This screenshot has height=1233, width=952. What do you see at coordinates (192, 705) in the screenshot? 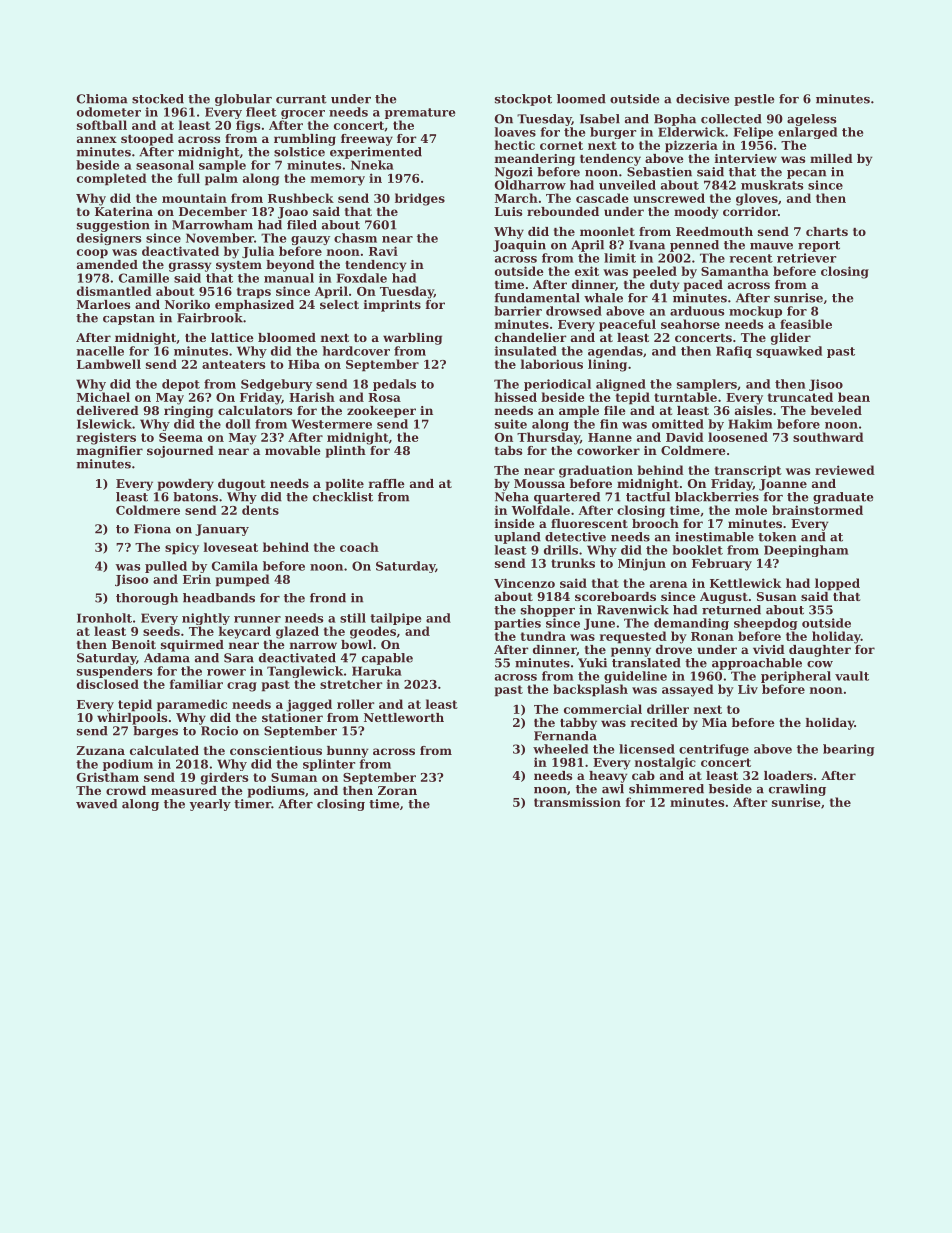
I see `paramedic` at bounding box center [192, 705].
